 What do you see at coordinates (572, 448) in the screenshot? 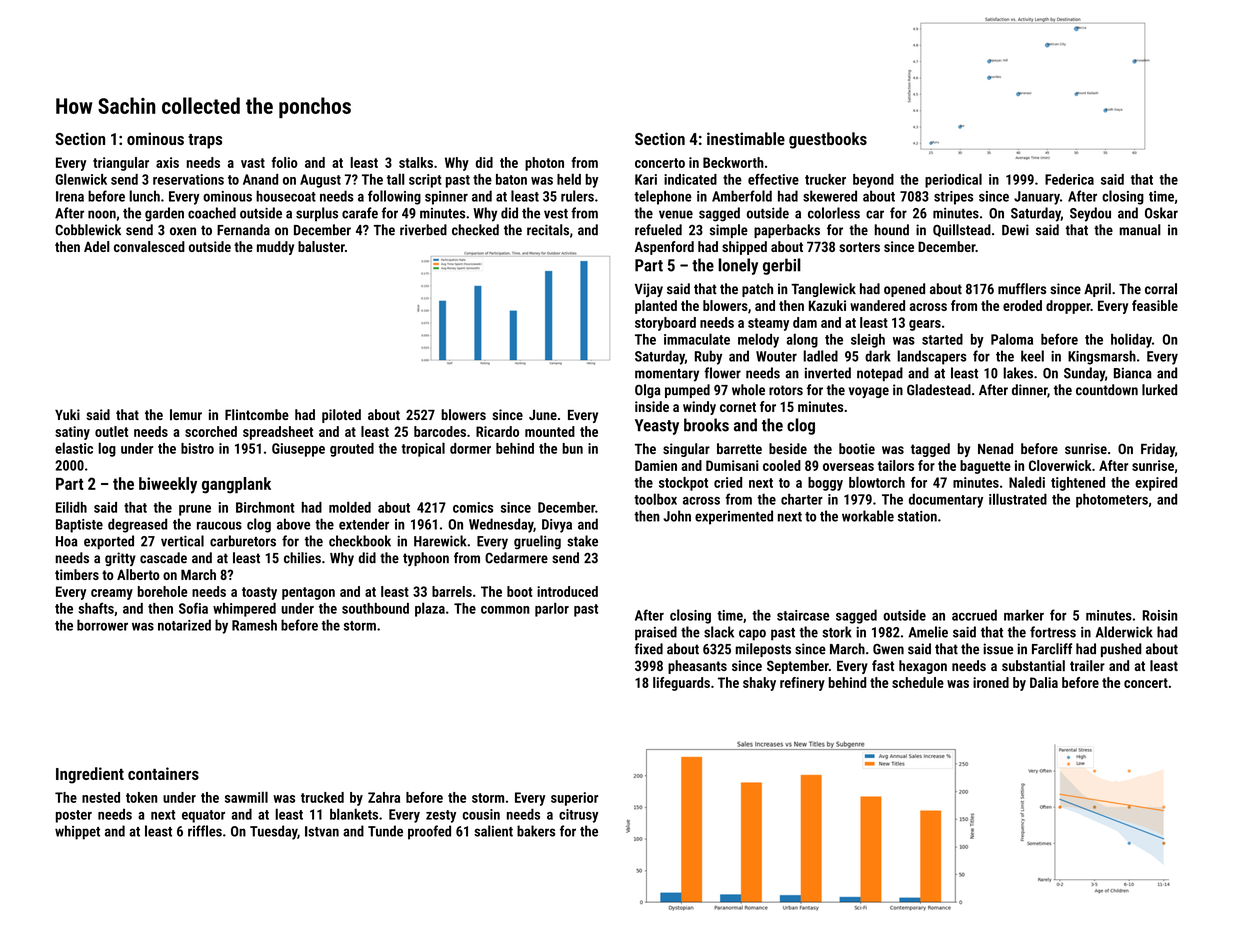
I see `bun` at bounding box center [572, 448].
